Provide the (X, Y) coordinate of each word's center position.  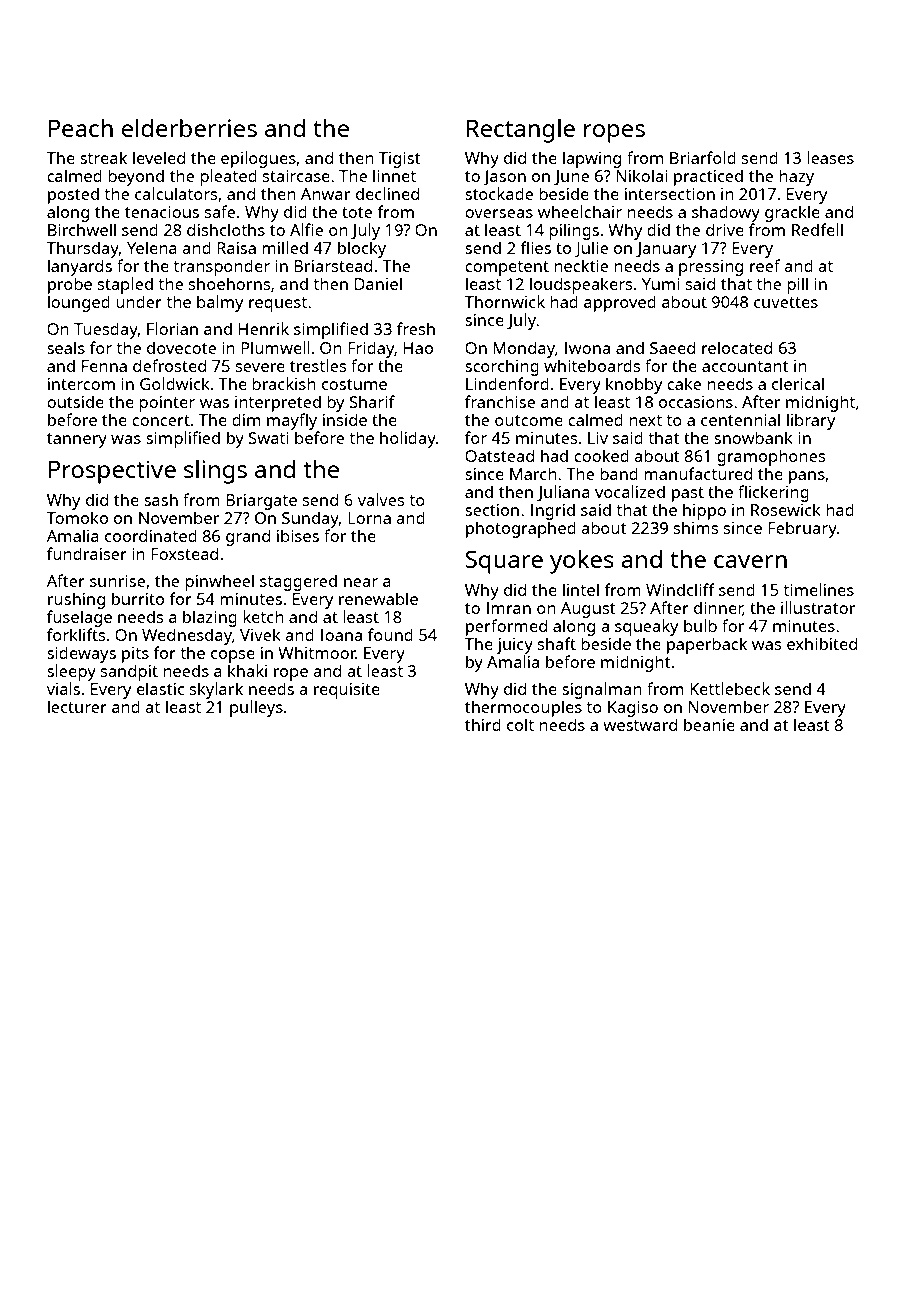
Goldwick (175, 383)
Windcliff (680, 589)
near (361, 582)
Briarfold (703, 157)
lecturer (77, 706)
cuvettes (786, 302)
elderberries (189, 128)
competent (507, 268)
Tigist (400, 160)
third (483, 724)
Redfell (817, 229)
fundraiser (87, 553)
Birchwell (82, 229)
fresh (416, 328)
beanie (709, 724)
